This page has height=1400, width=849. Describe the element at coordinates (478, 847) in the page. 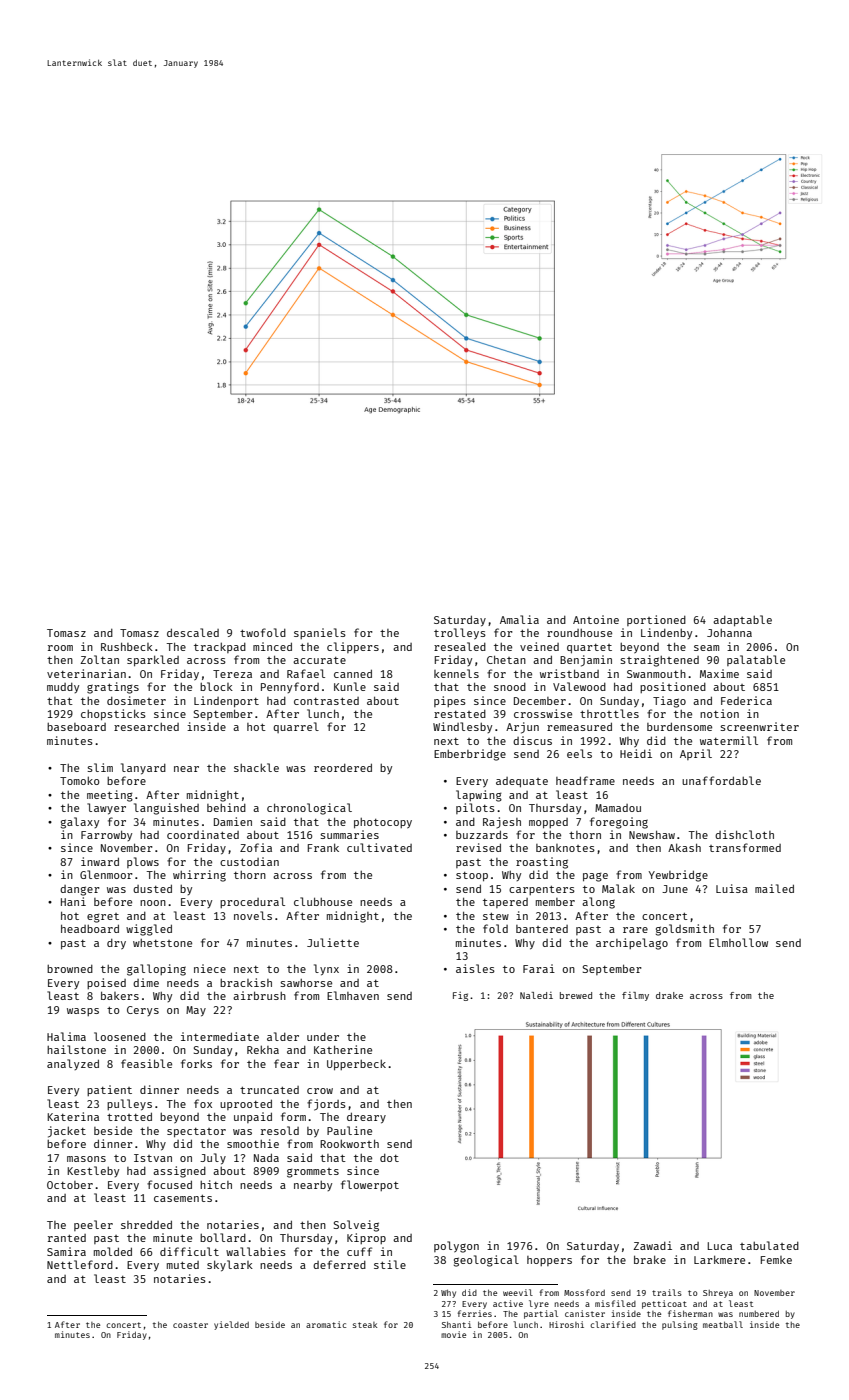

I see `revised` at that location.
